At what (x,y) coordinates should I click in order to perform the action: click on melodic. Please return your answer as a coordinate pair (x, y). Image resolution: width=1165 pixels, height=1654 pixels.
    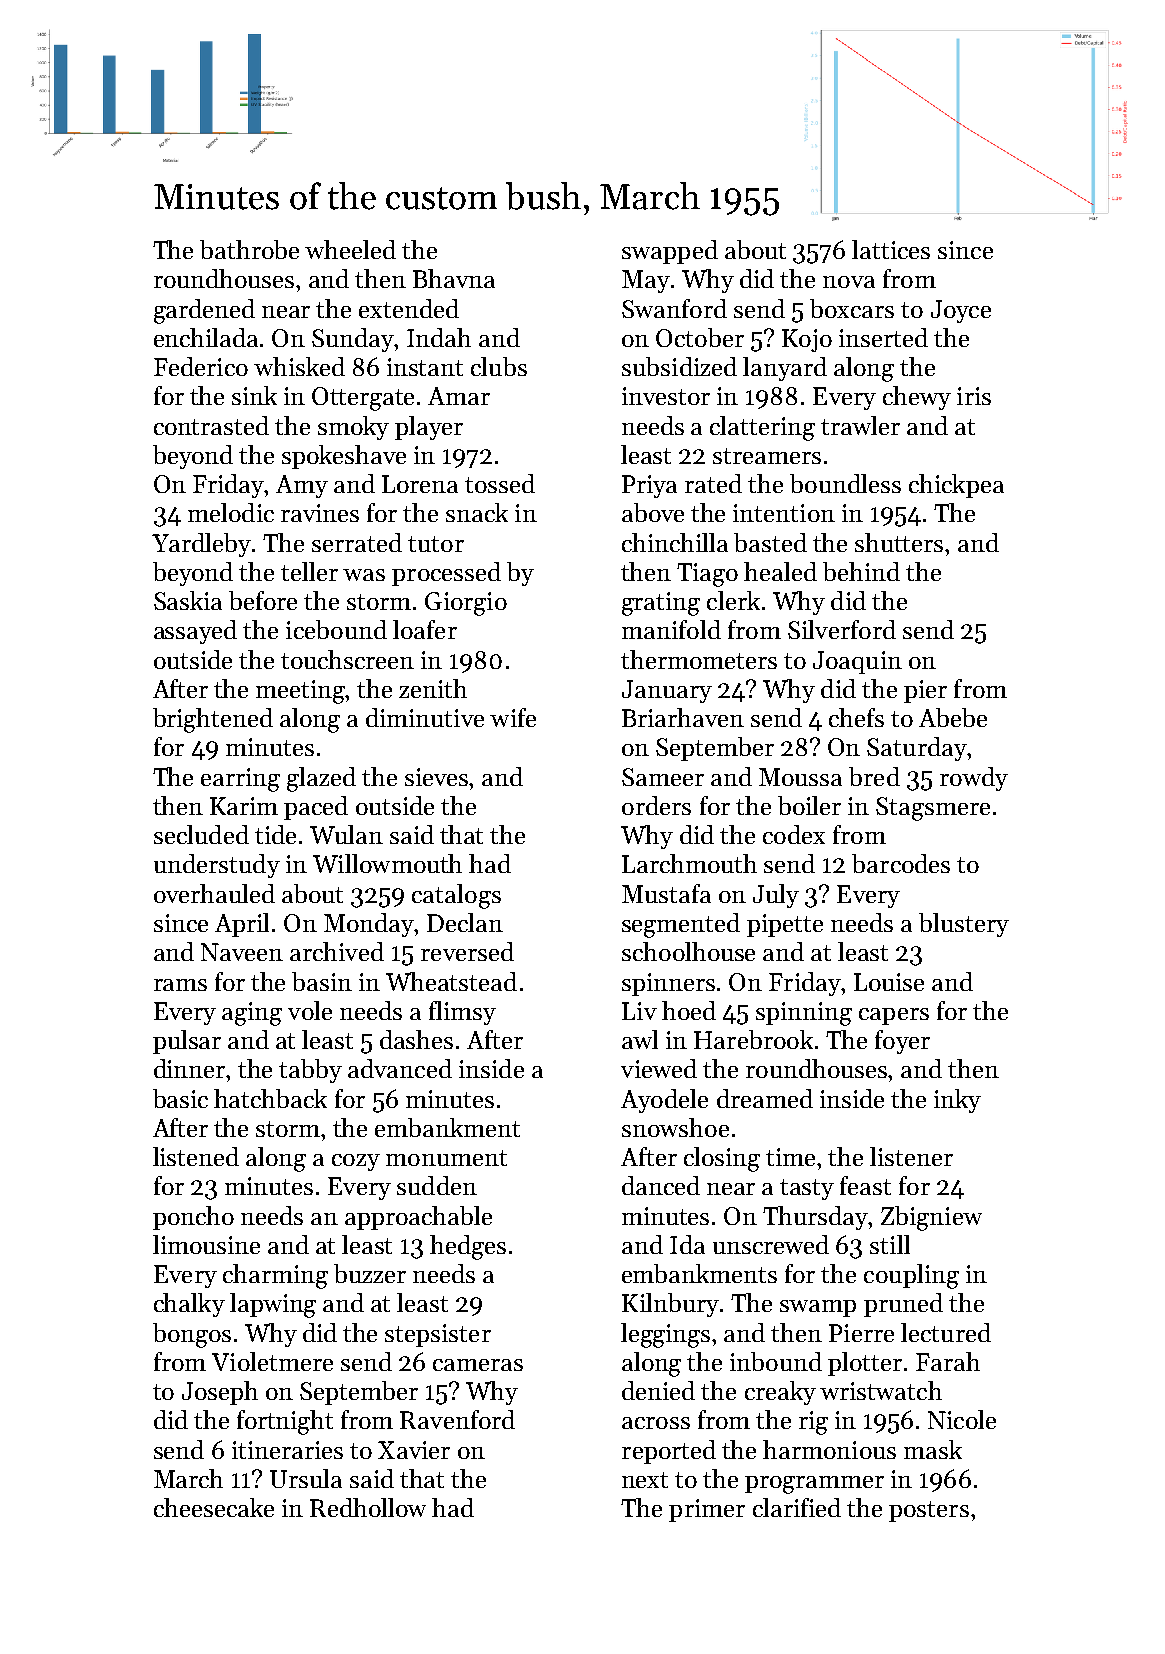
    Looking at the image, I should click on (231, 512).
